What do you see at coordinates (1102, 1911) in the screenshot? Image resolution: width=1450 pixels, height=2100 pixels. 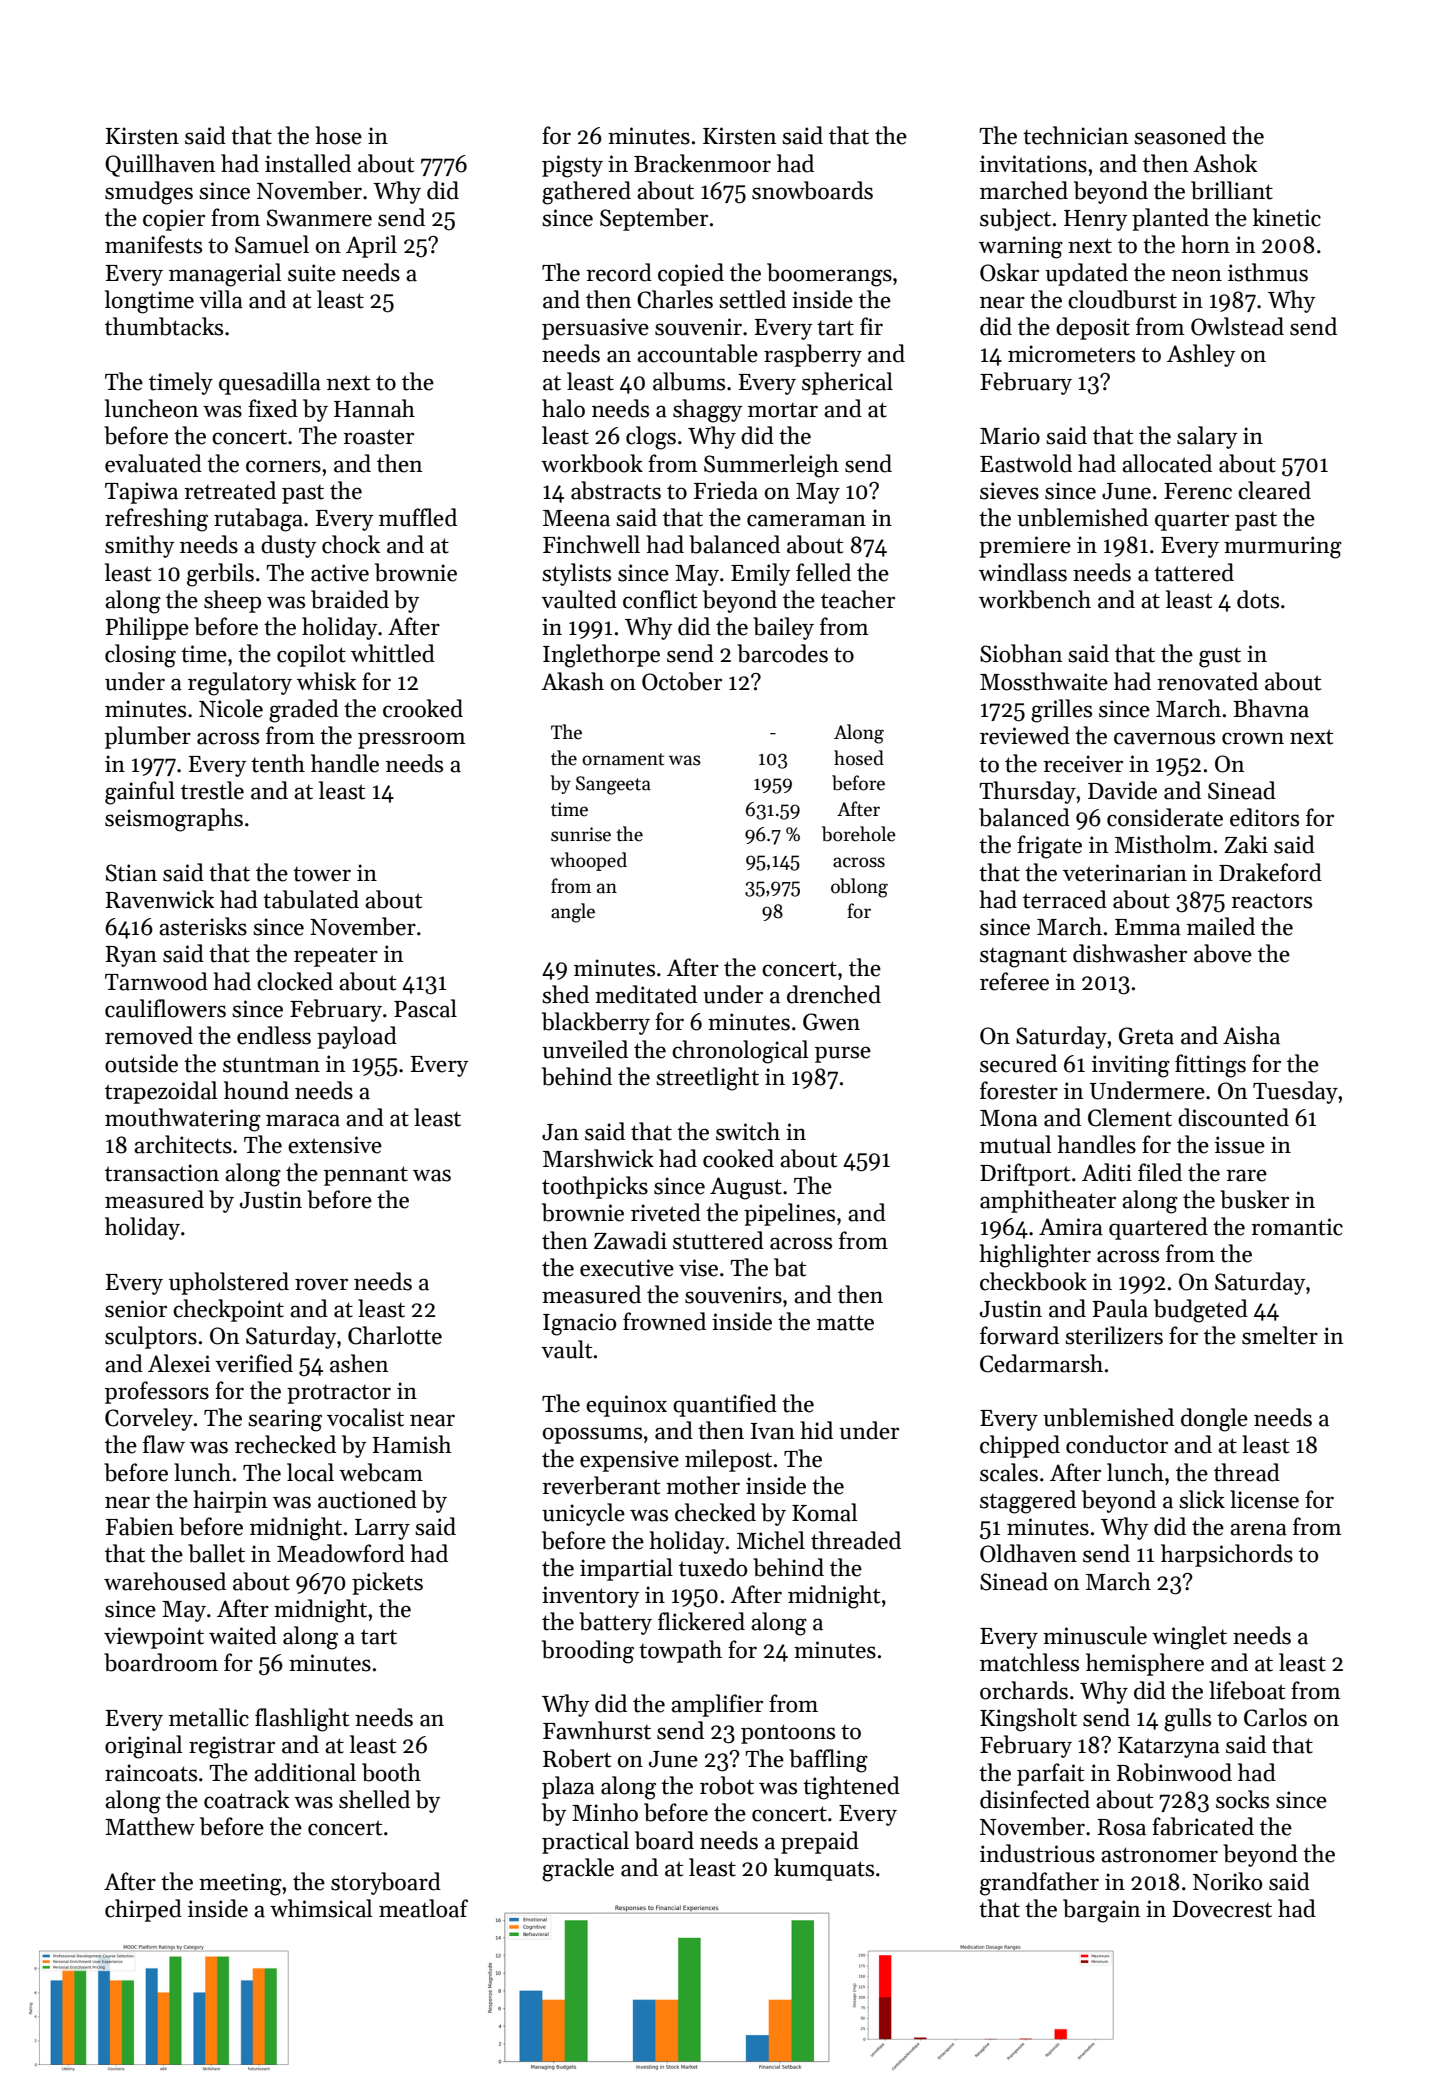 I see `bargain` at bounding box center [1102, 1911].
